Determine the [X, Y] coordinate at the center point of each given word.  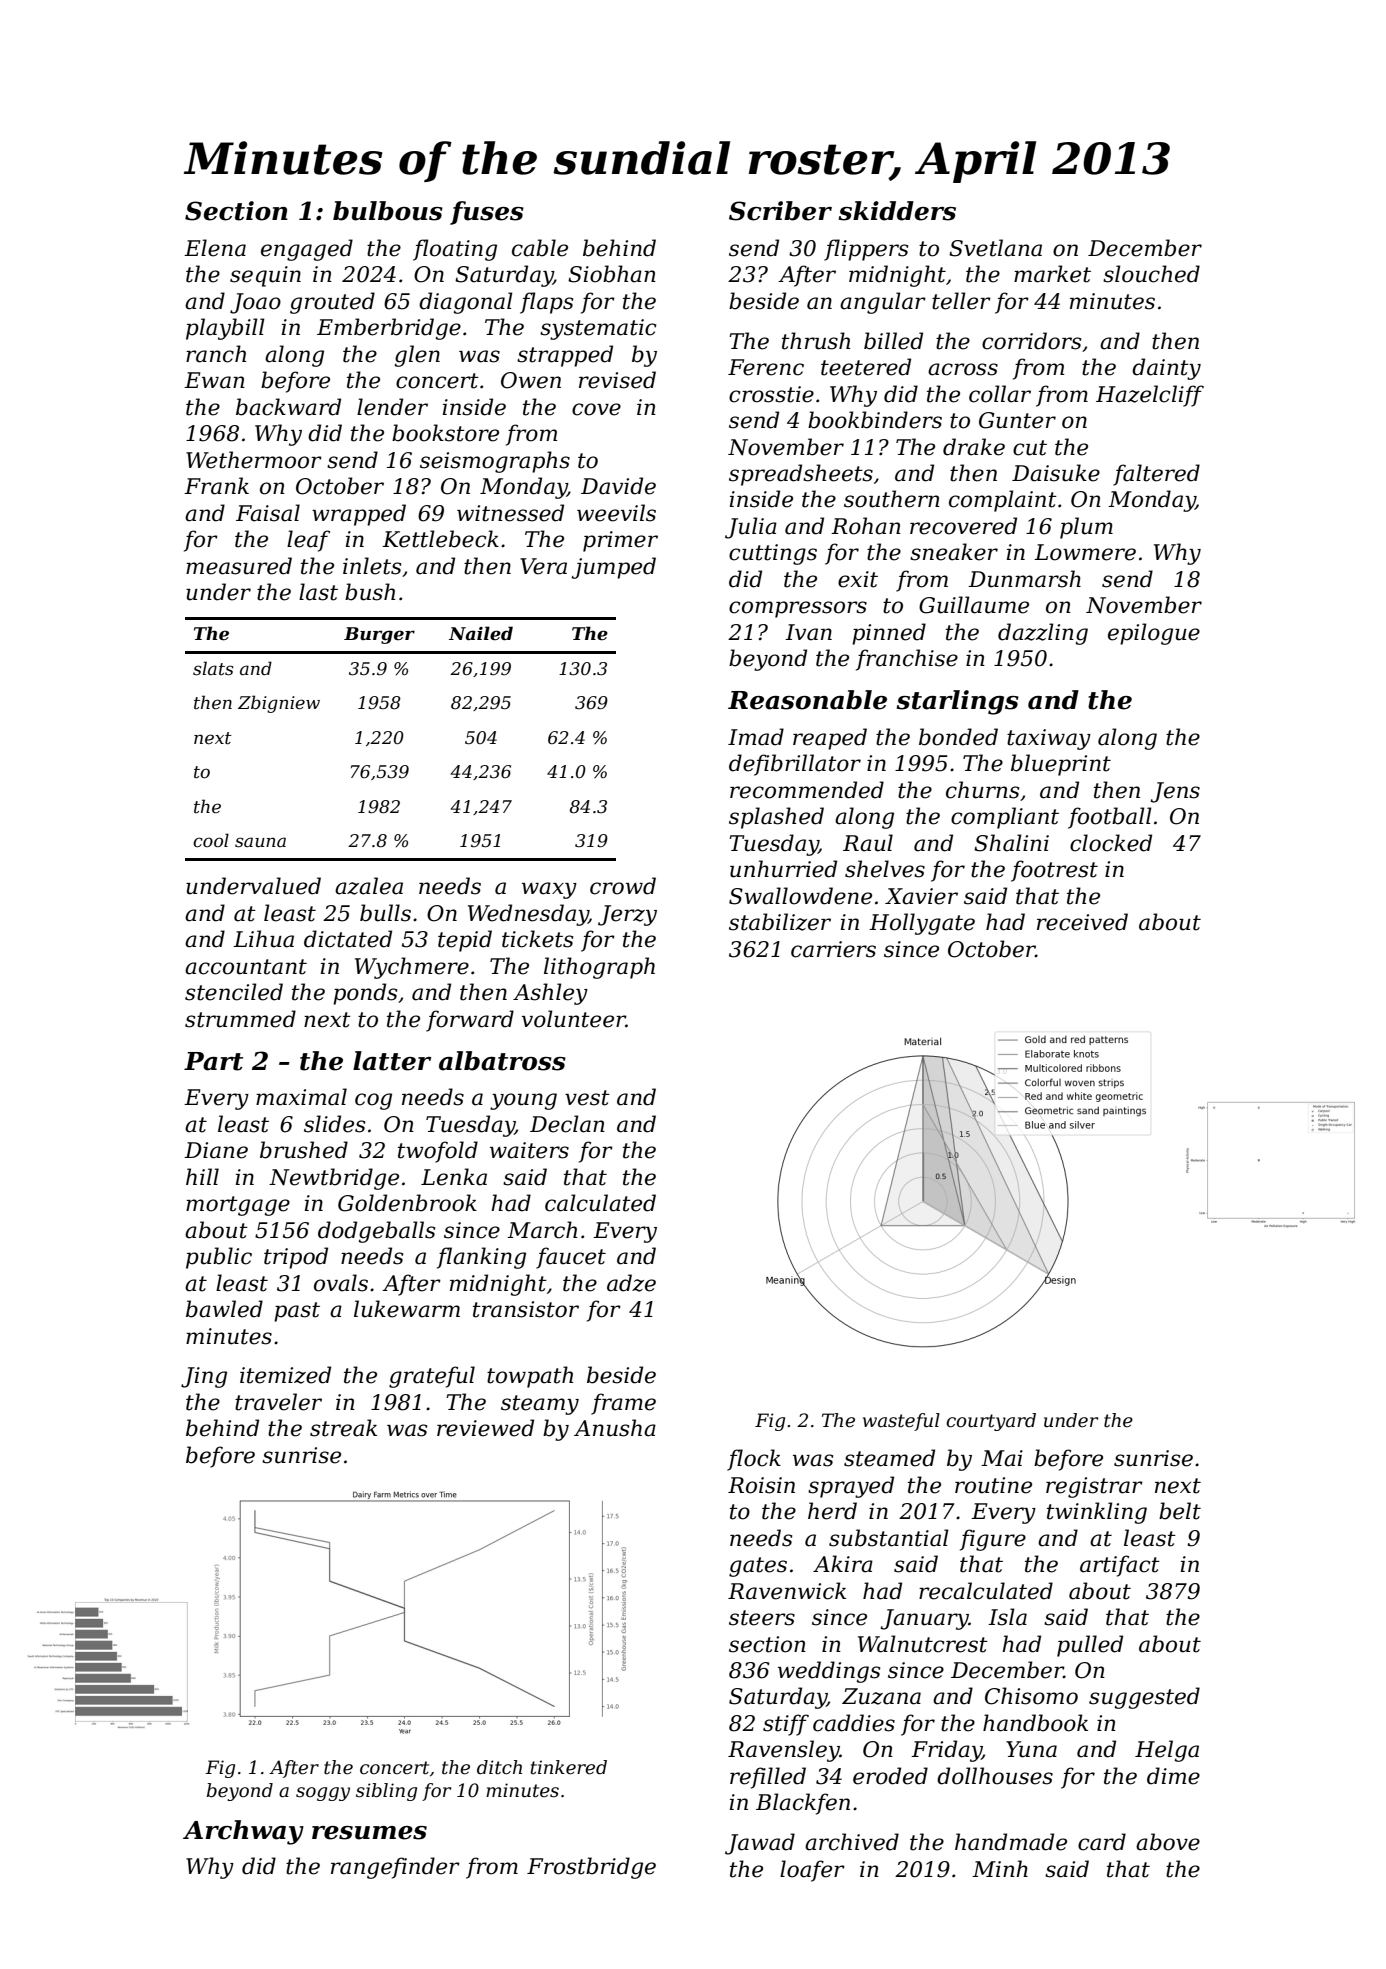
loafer [812, 1871]
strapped [565, 356]
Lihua [263, 939]
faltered [1156, 475]
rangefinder [395, 1868]
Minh [1000, 1868]
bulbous [388, 211]
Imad [756, 737]
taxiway [1049, 739]
